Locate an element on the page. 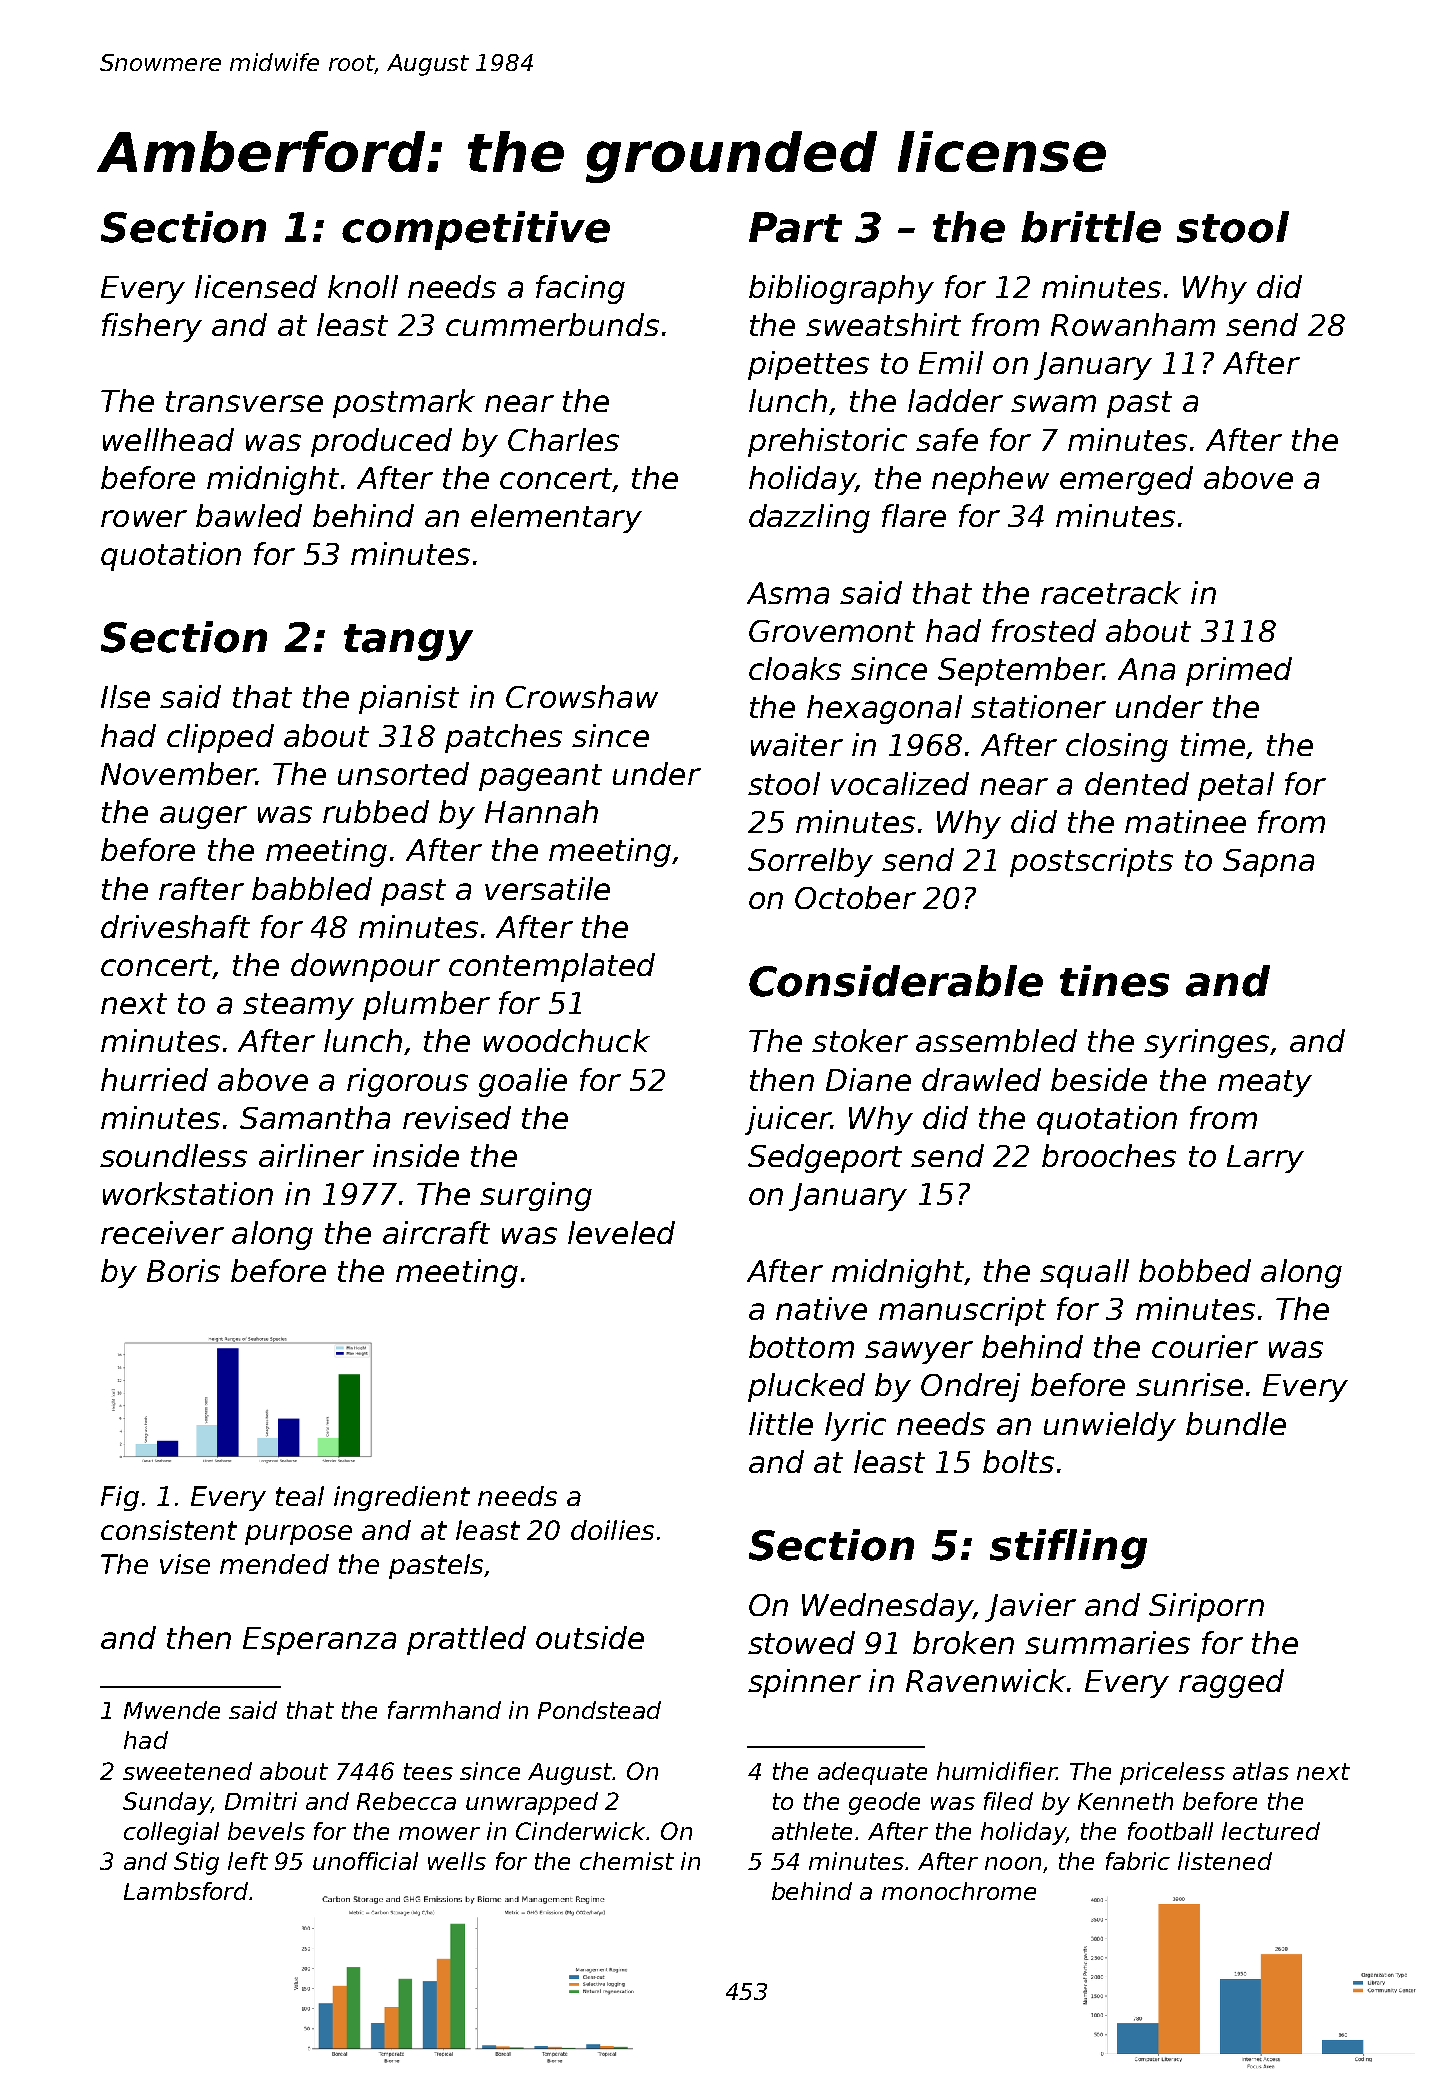  Lambsford is located at coordinates (186, 1891).
